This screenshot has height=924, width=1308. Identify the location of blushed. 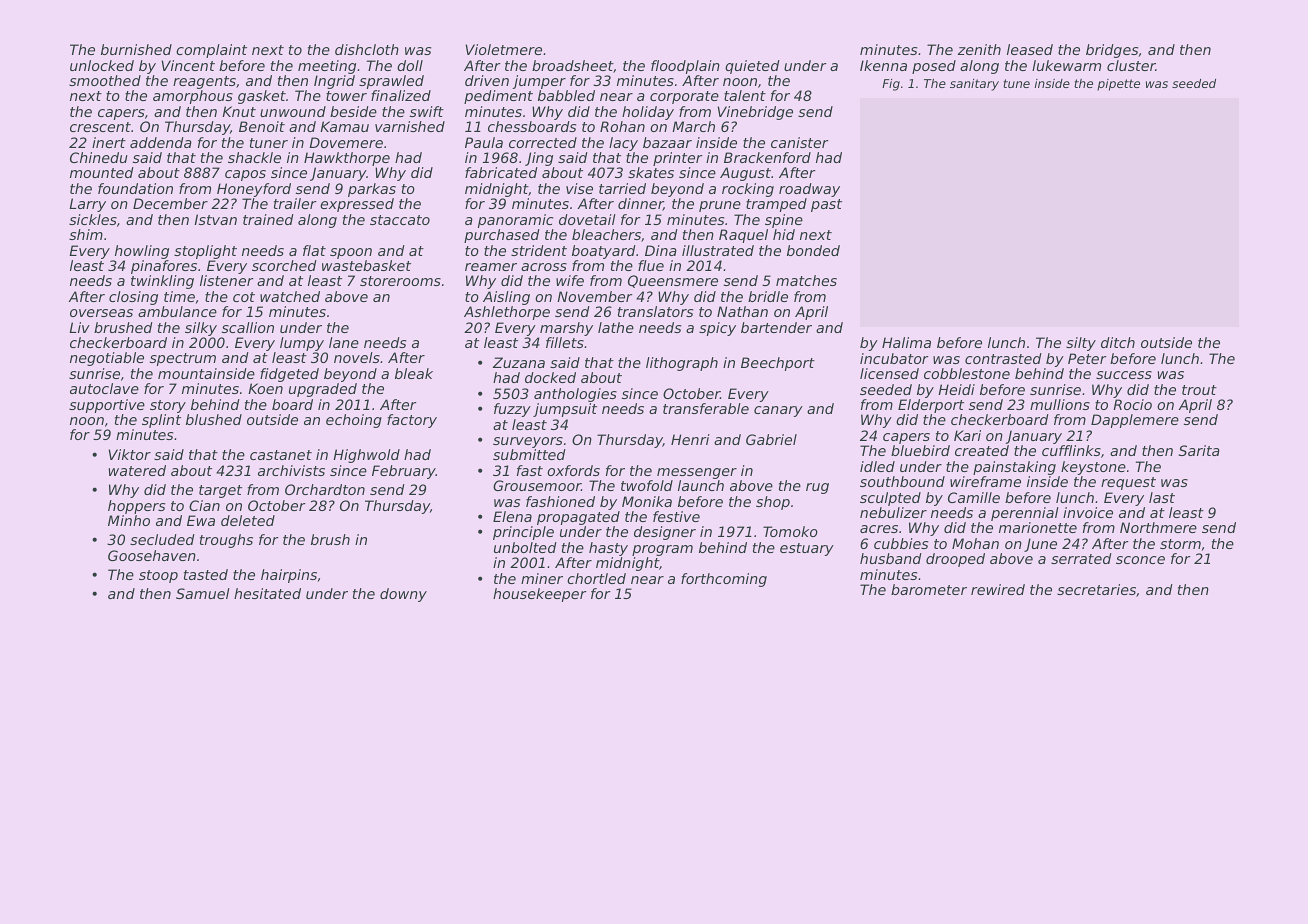
(214, 419).
